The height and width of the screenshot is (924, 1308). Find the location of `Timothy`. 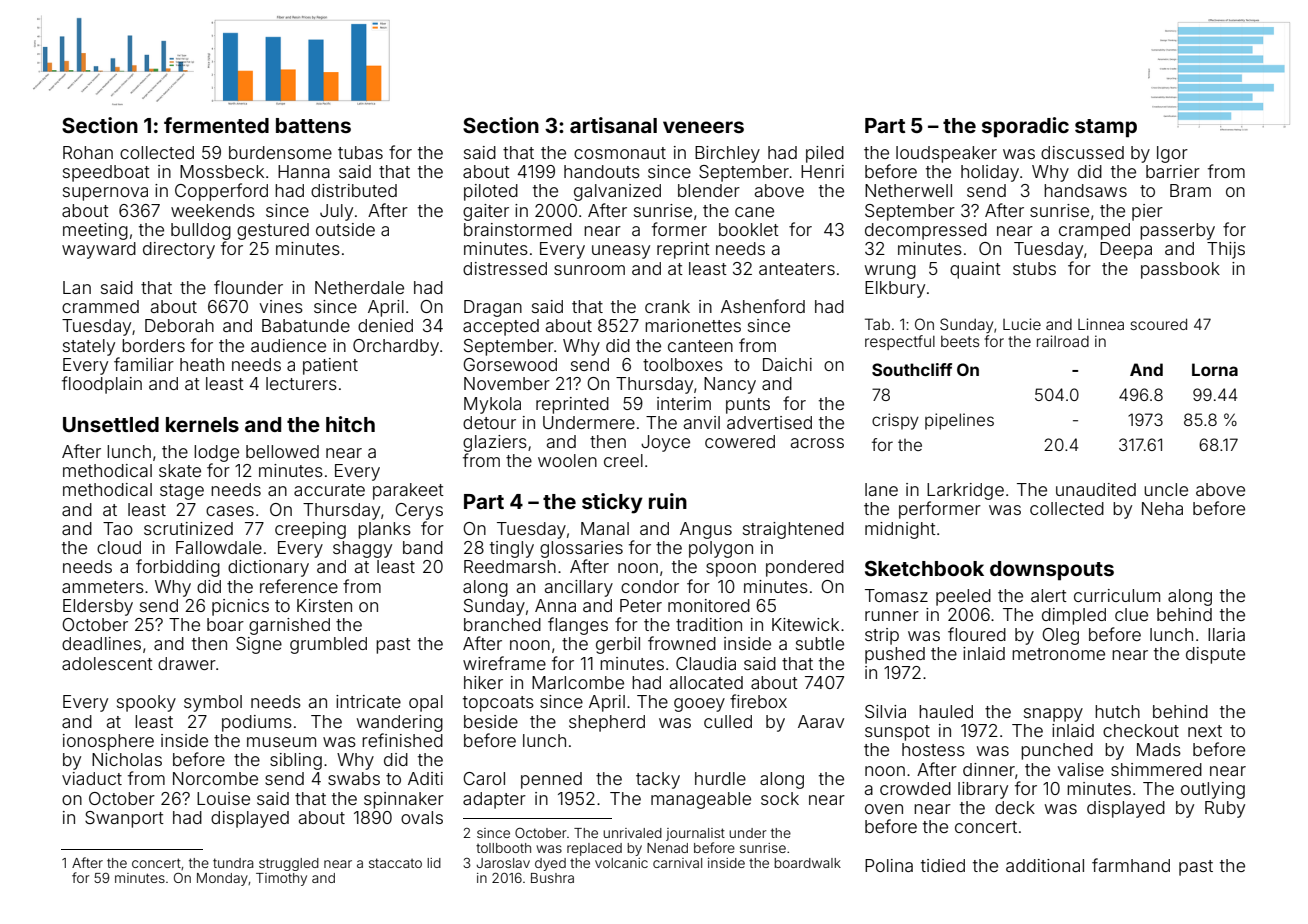

Timothy is located at coordinates (281, 879).
